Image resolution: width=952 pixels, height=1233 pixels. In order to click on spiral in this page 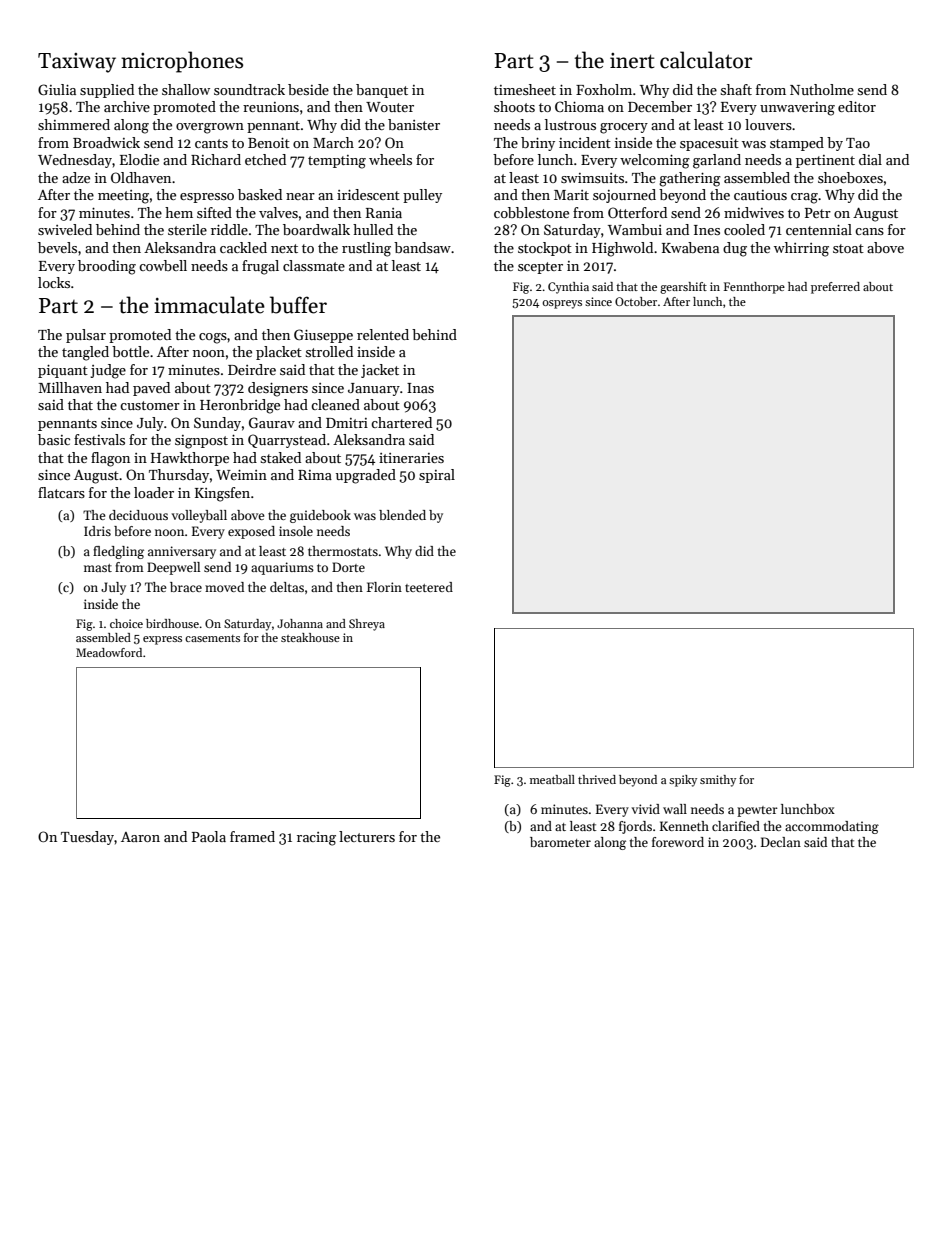, I will do `click(437, 476)`.
